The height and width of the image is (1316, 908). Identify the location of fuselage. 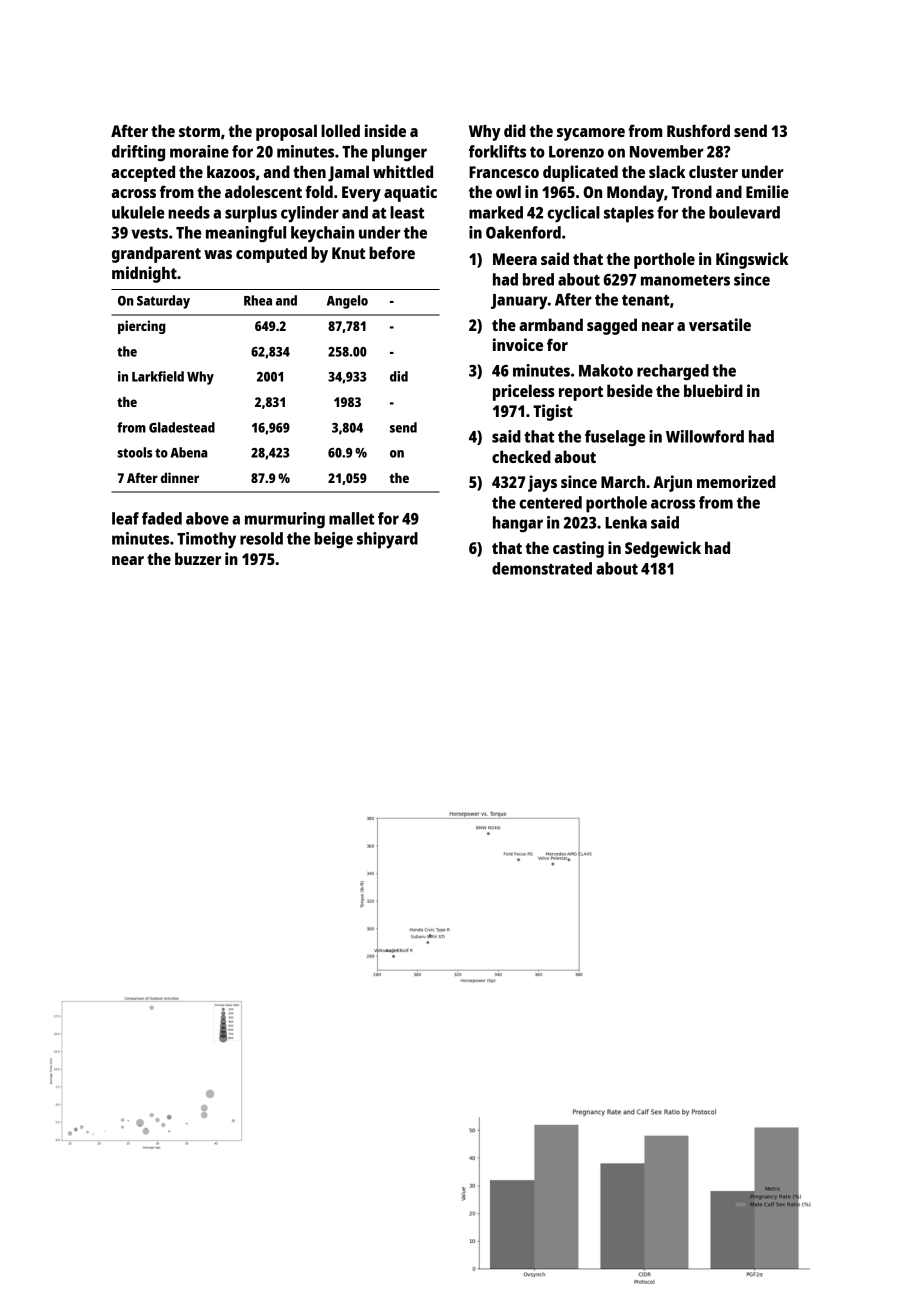
(615, 438).
